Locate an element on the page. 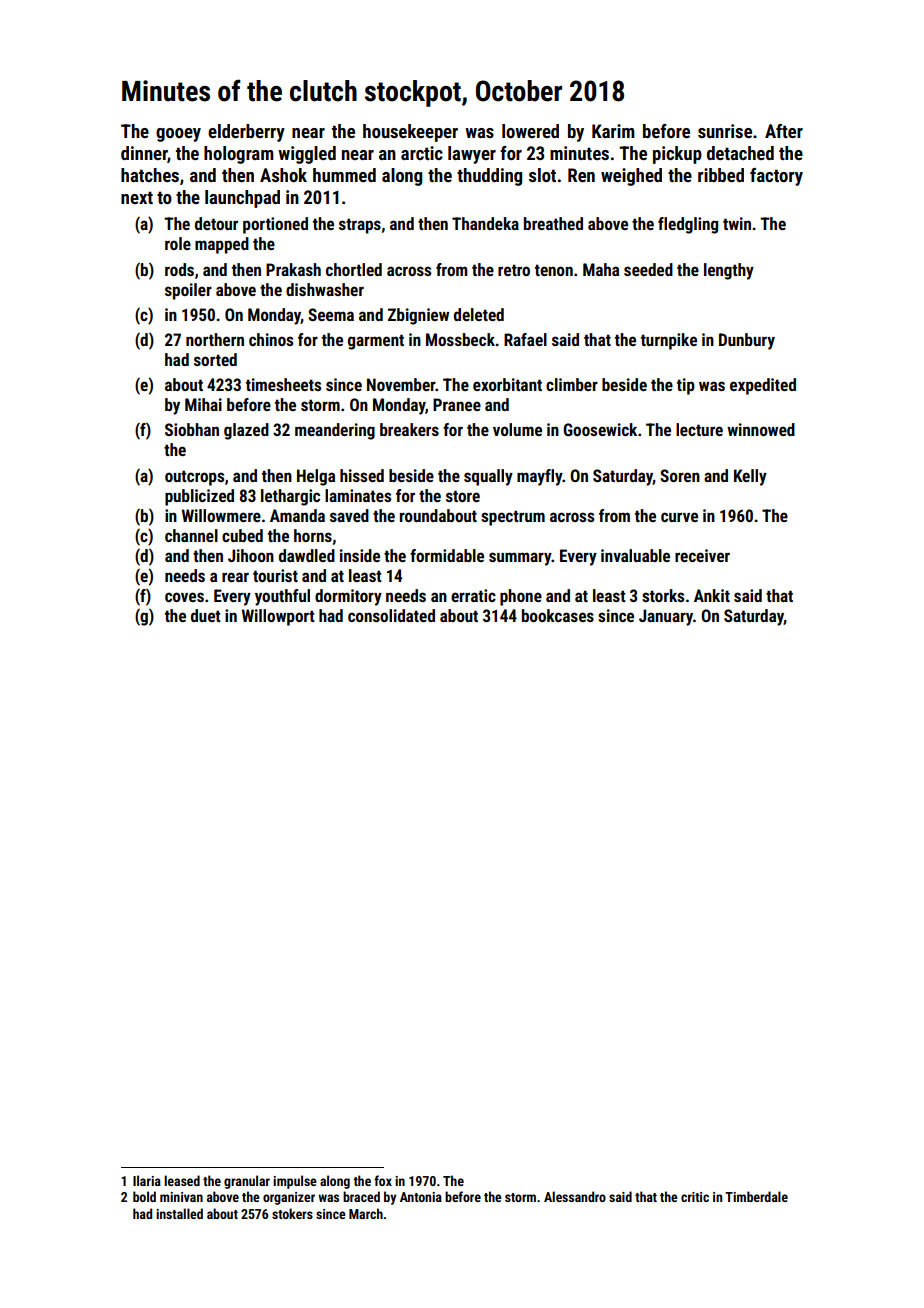  Alessandro is located at coordinates (575, 1196).
